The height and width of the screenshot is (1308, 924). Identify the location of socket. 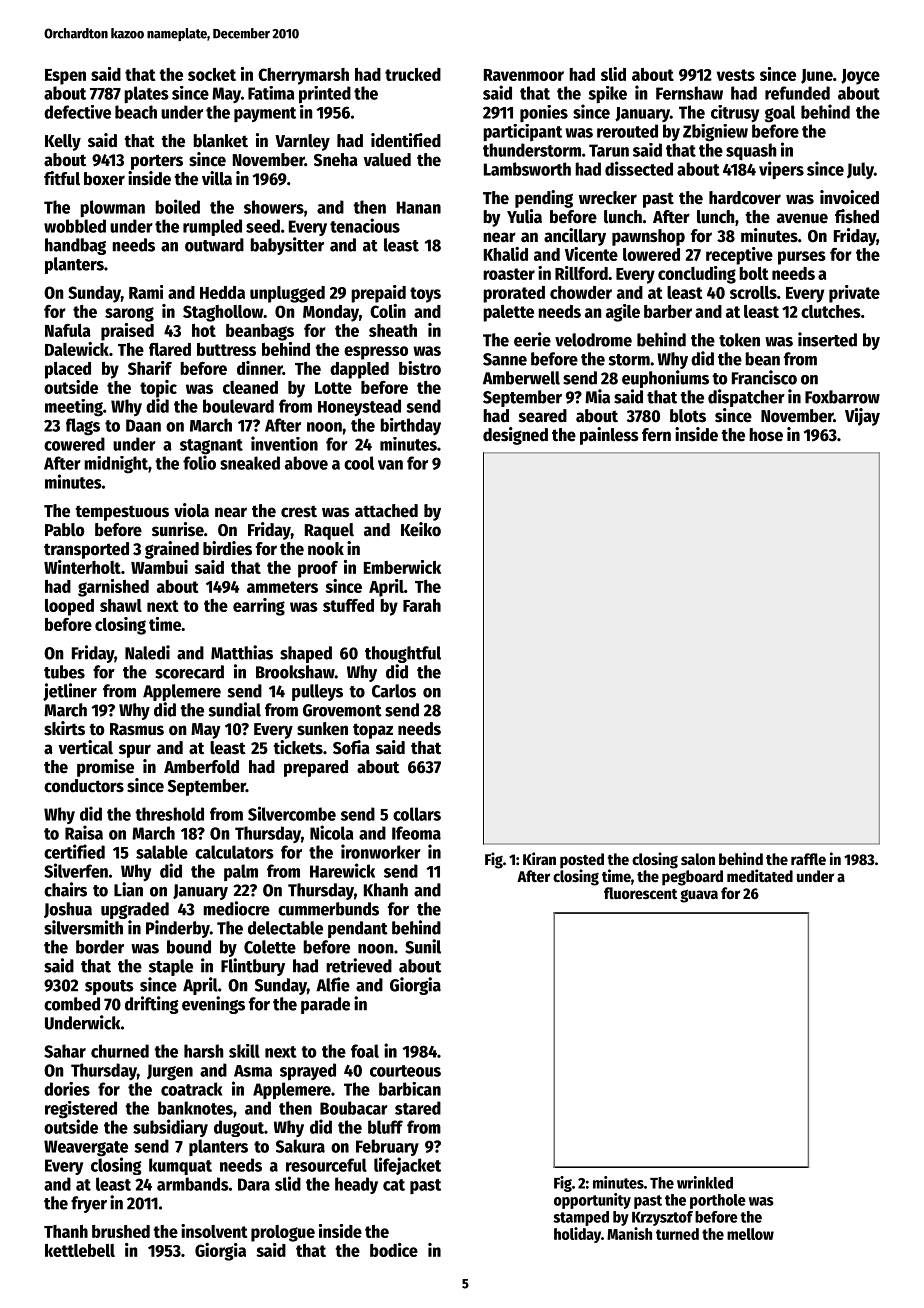
(212, 74).
